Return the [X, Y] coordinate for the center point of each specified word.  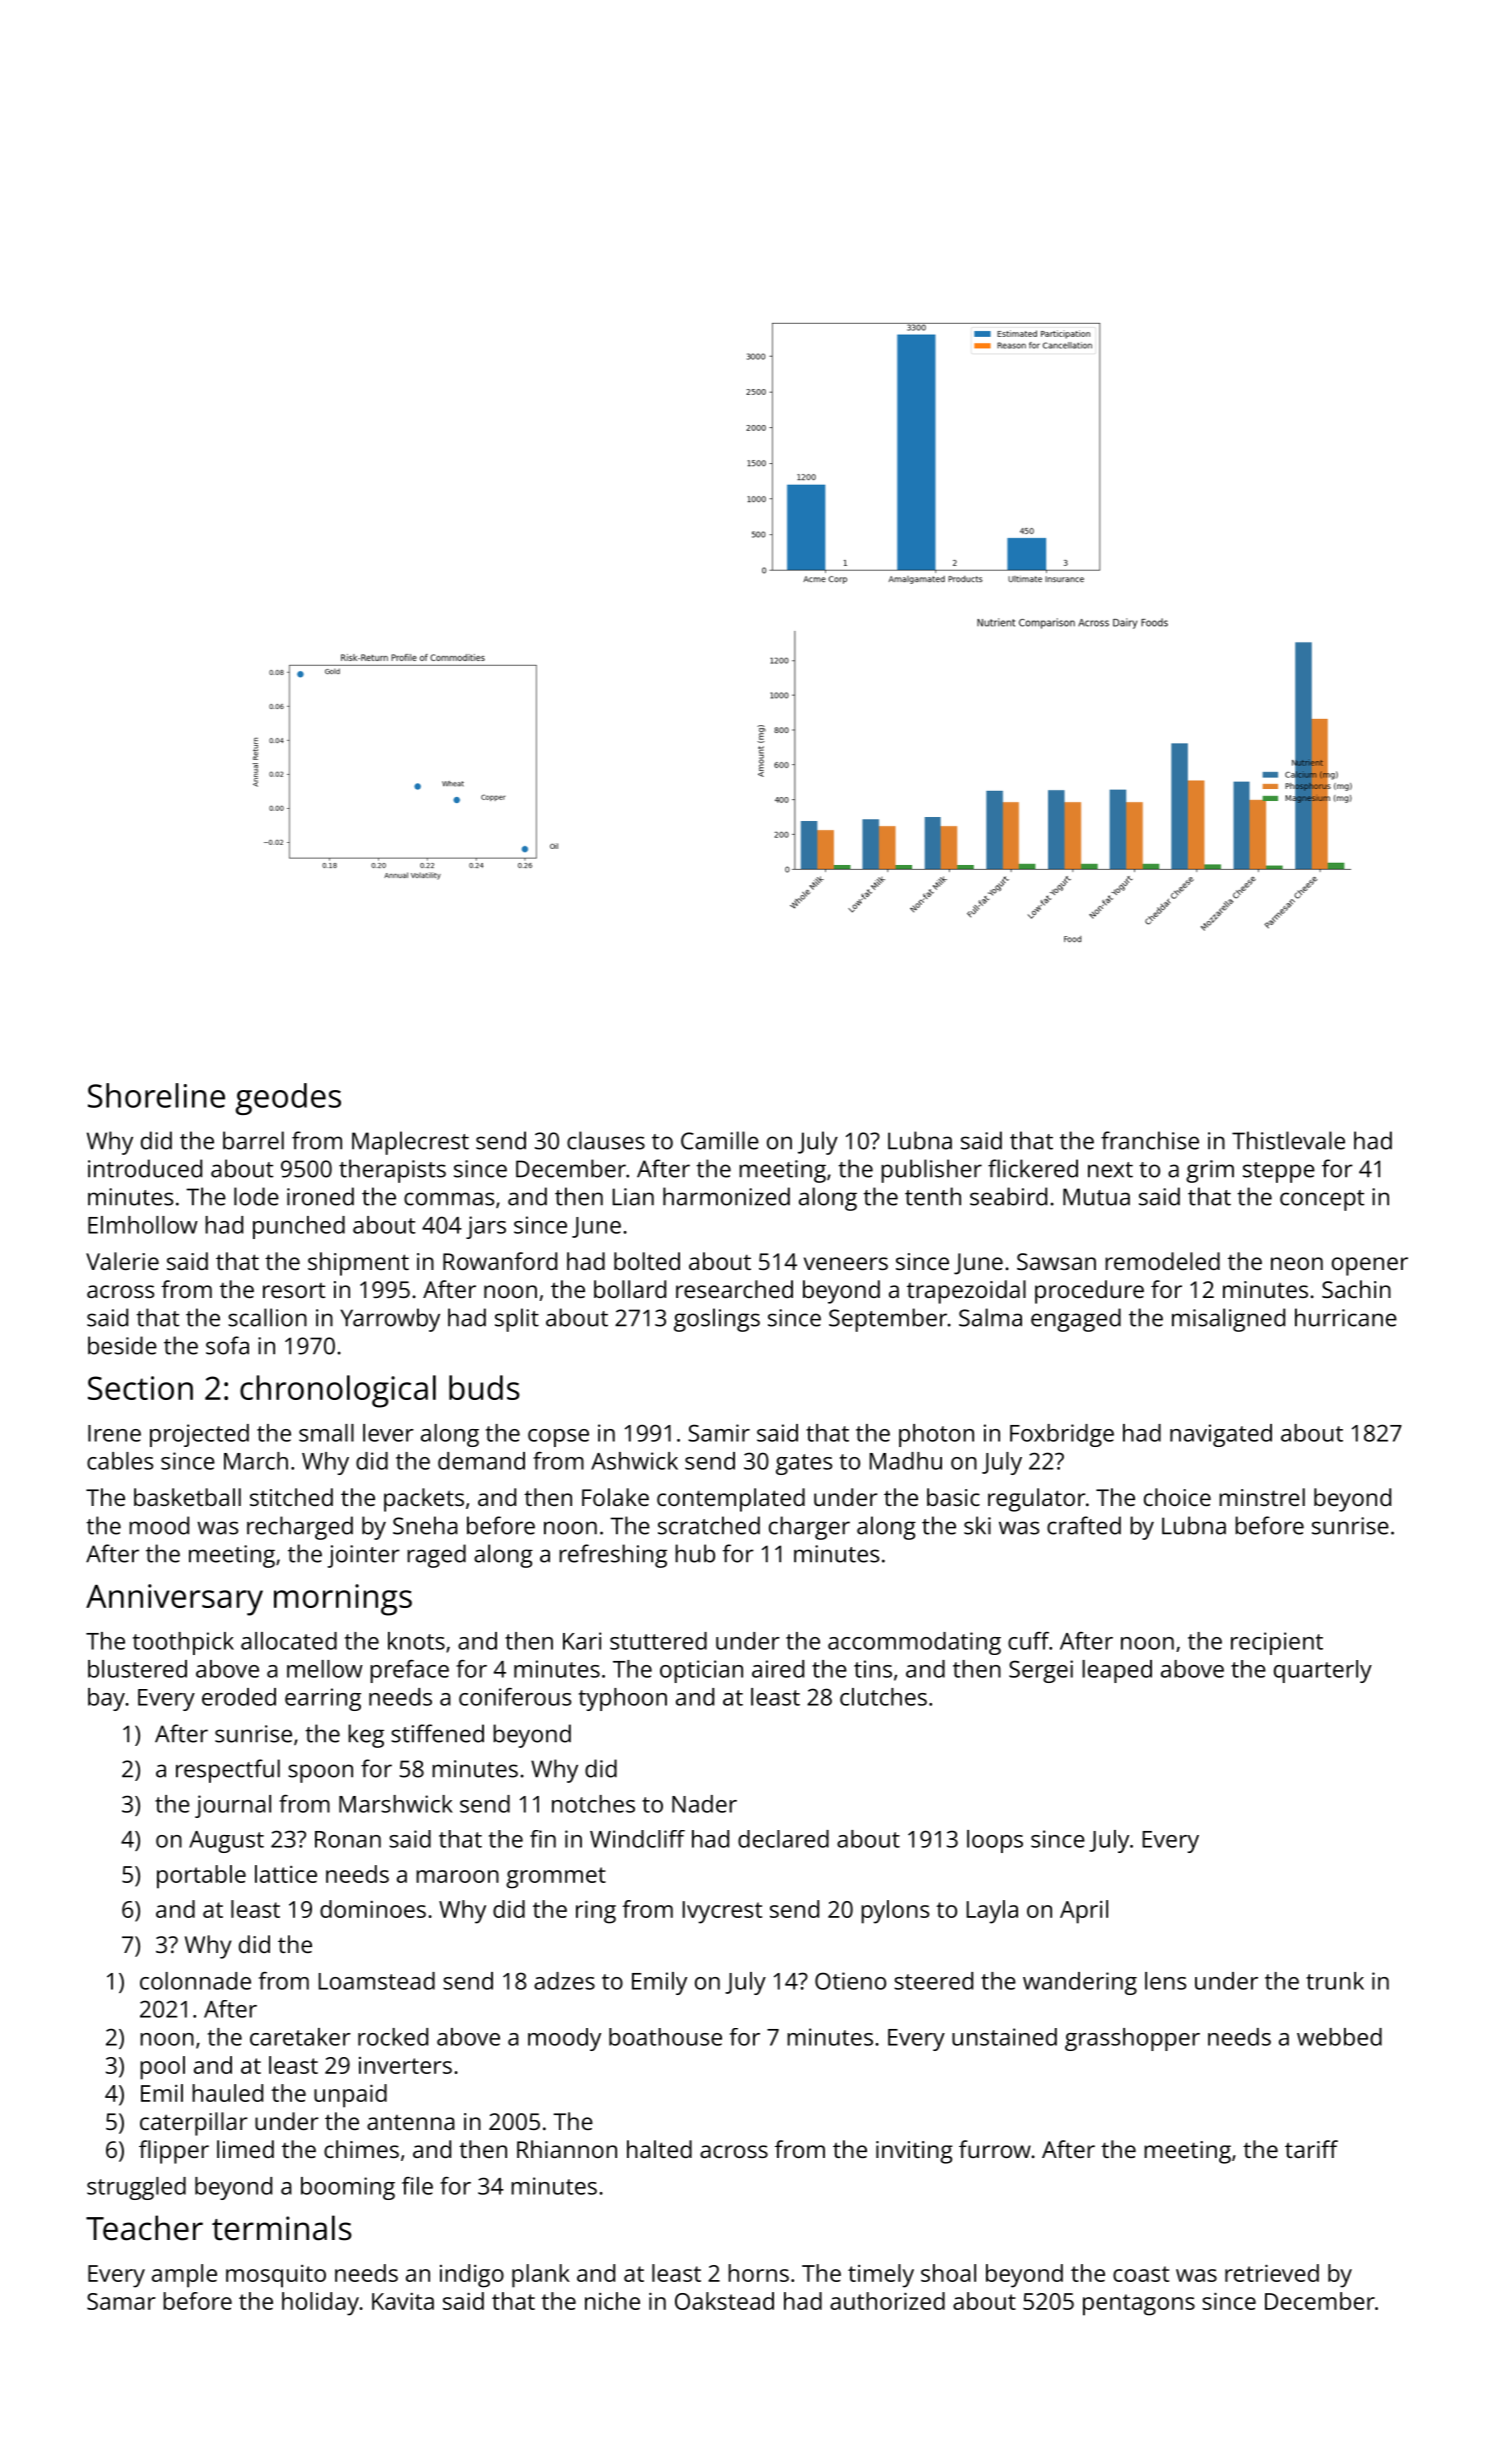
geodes [288, 1099]
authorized [887, 2301]
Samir [719, 1433]
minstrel [1262, 1497]
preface [409, 1671]
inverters [405, 2065]
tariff [1311, 2149]
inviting [914, 2152]
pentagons [1139, 2305]
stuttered [658, 1641]
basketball [187, 1497]
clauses [606, 1140]
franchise [1150, 1140]
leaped [1117, 1671]
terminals [282, 2228]
